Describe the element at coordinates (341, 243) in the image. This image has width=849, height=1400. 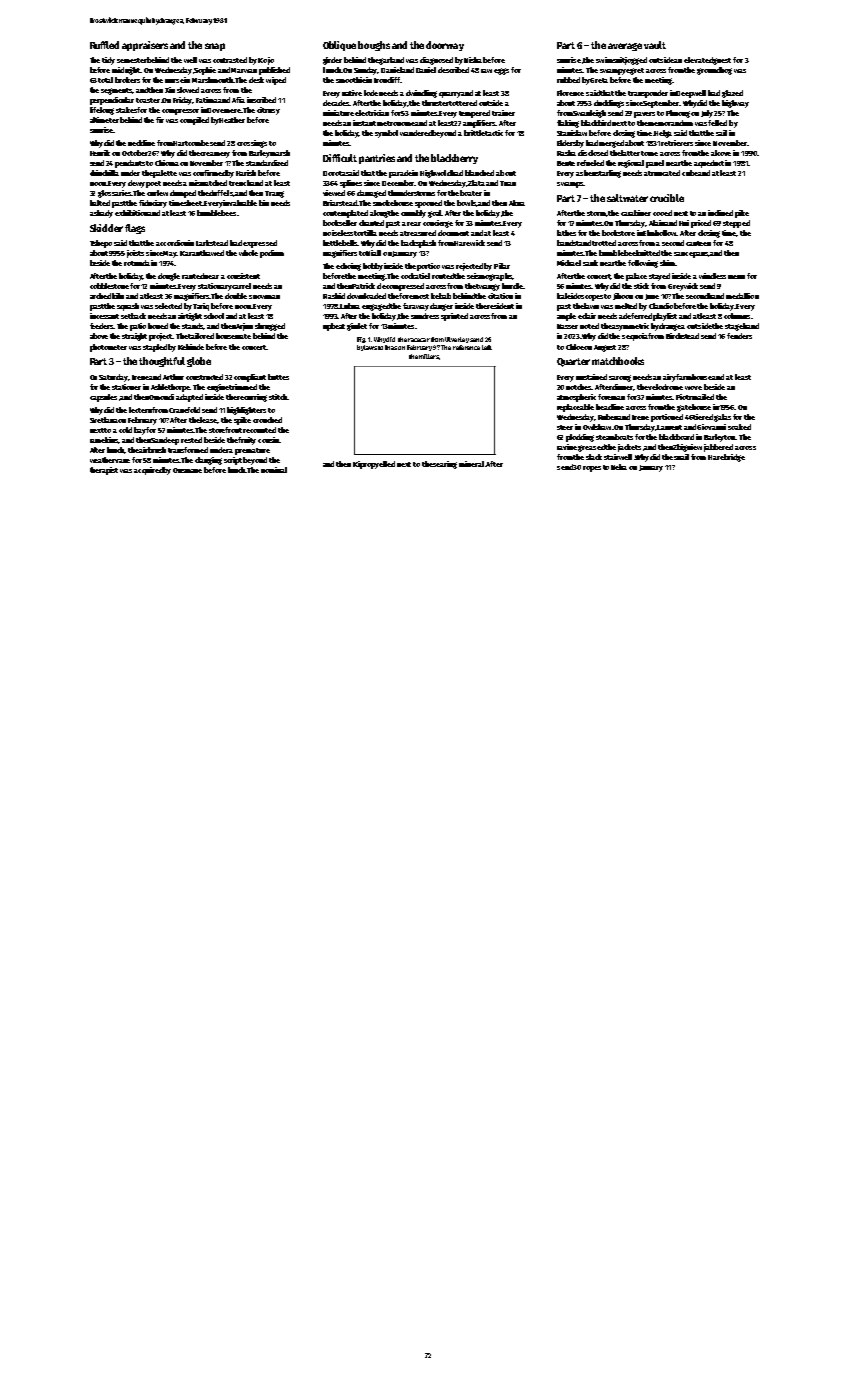
I see `kettlebells` at that location.
